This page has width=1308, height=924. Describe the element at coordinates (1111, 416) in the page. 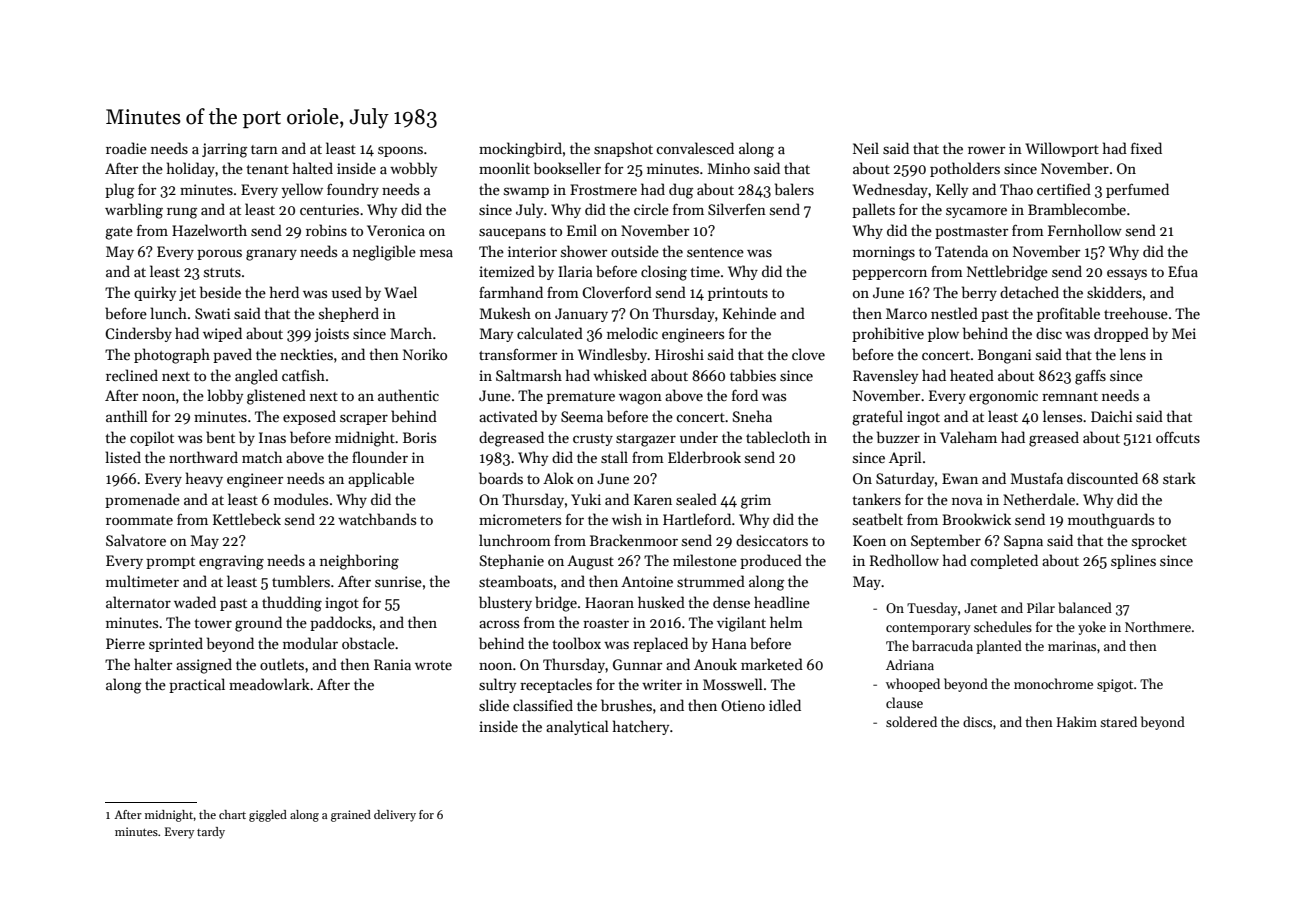

I see `Daichi` at that location.
